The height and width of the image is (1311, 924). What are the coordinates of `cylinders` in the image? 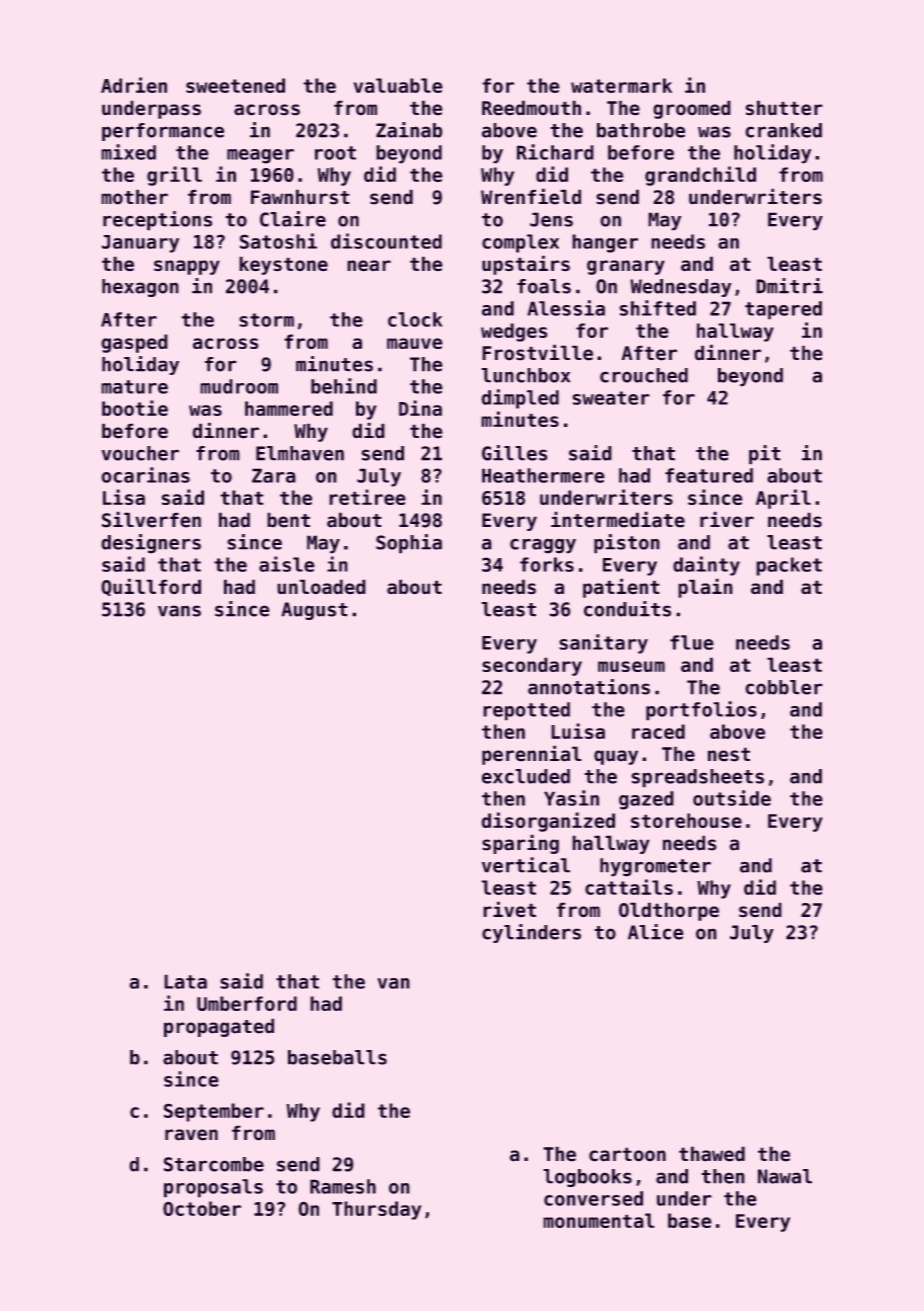 It's located at (531, 933).
